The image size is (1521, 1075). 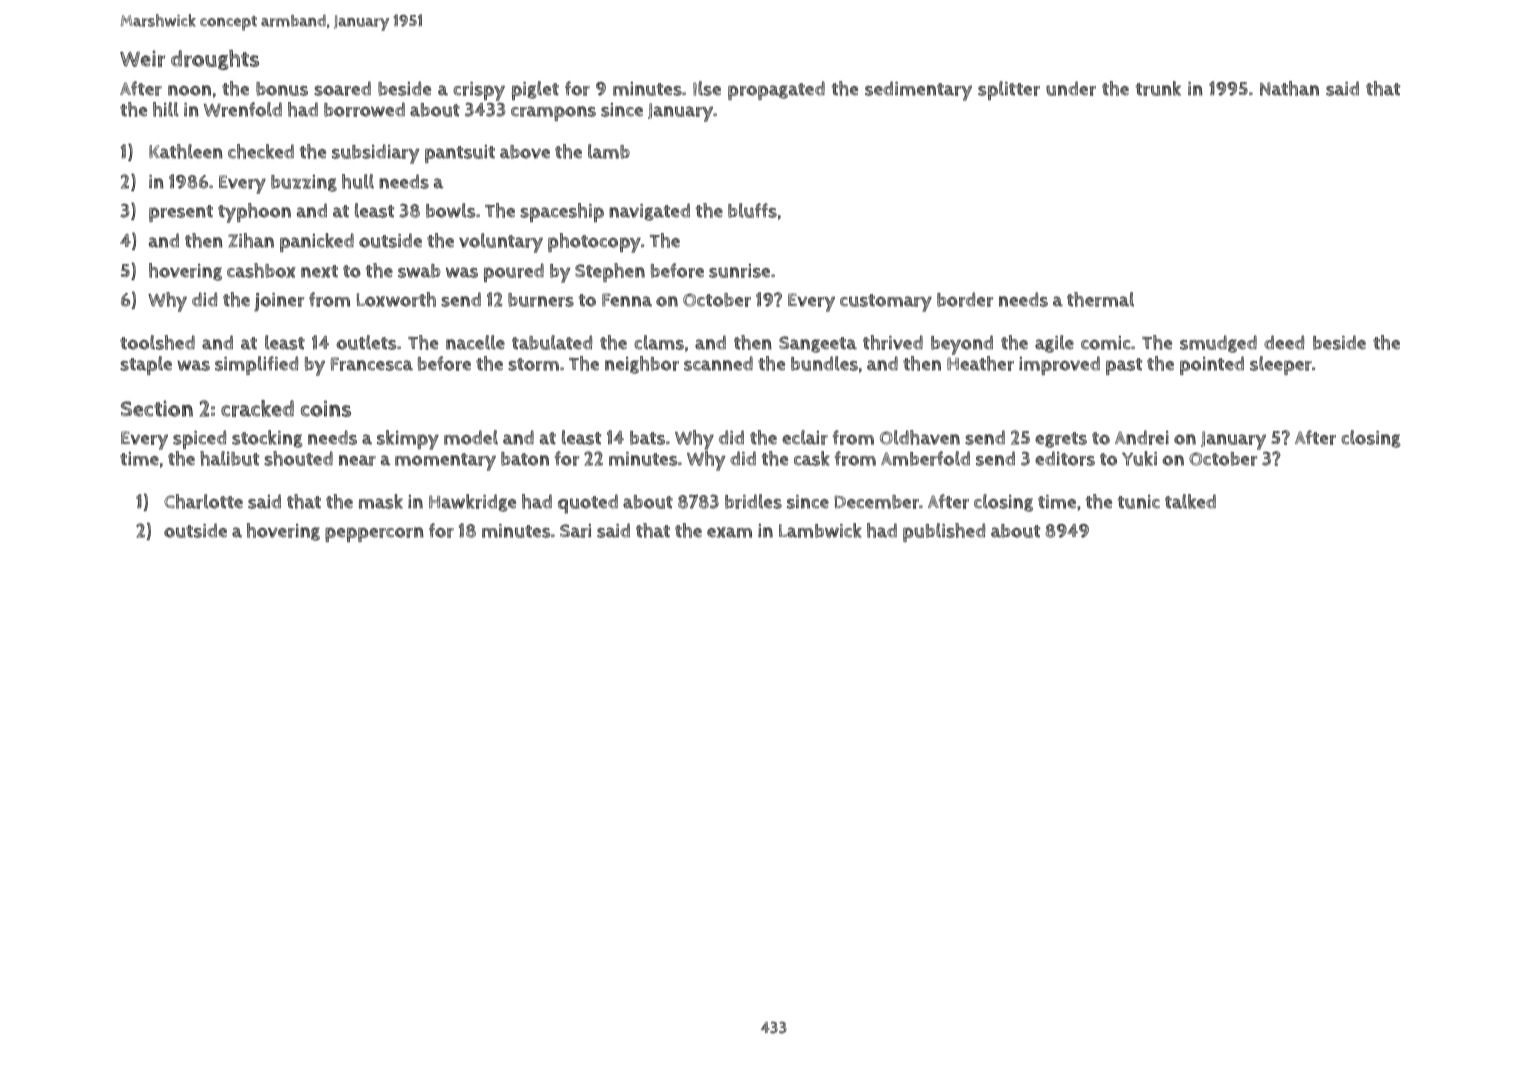 I want to click on smudged, so click(x=1218, y=344).
